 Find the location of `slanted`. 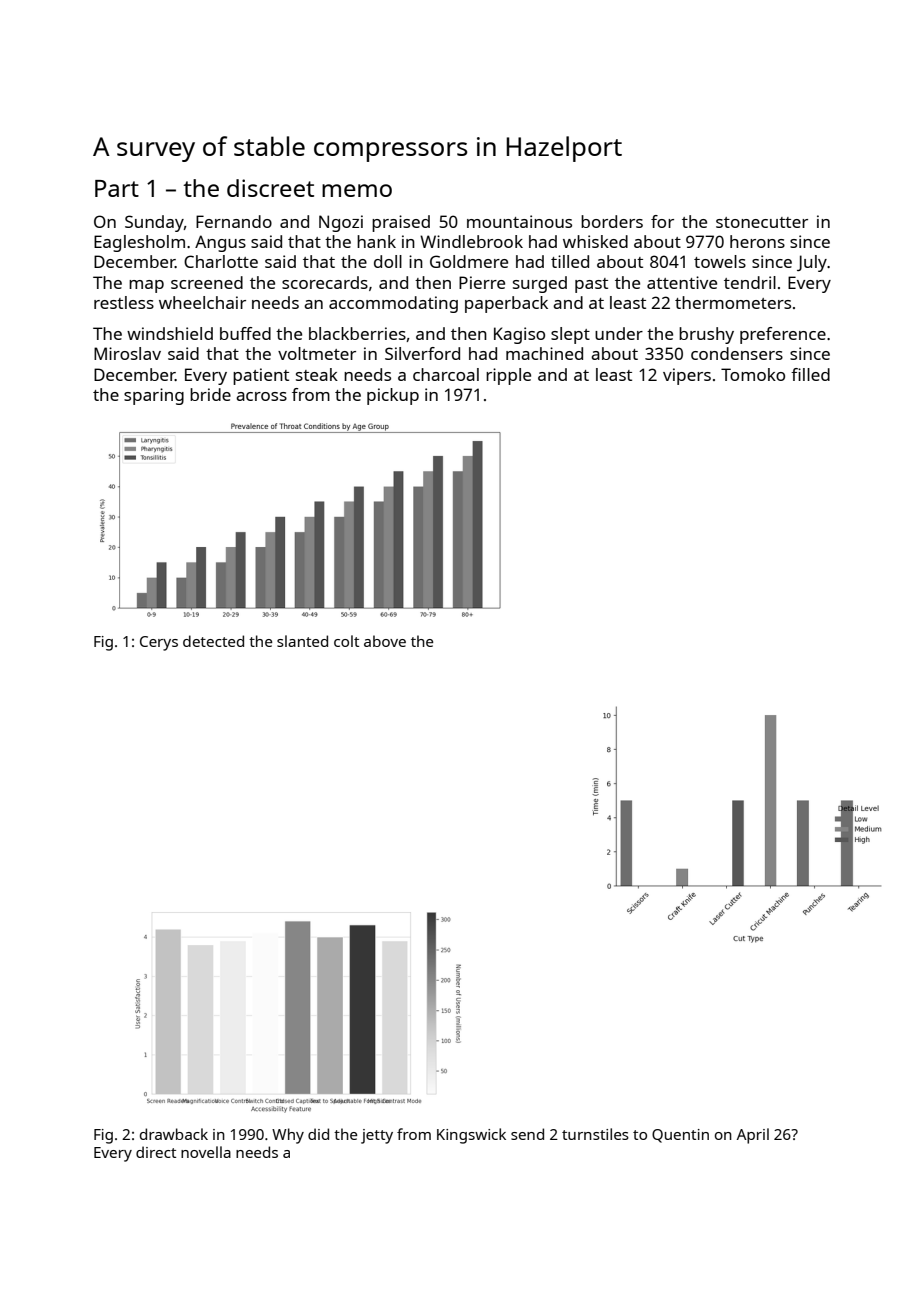

slanted is located at coordinates (302, 641).
